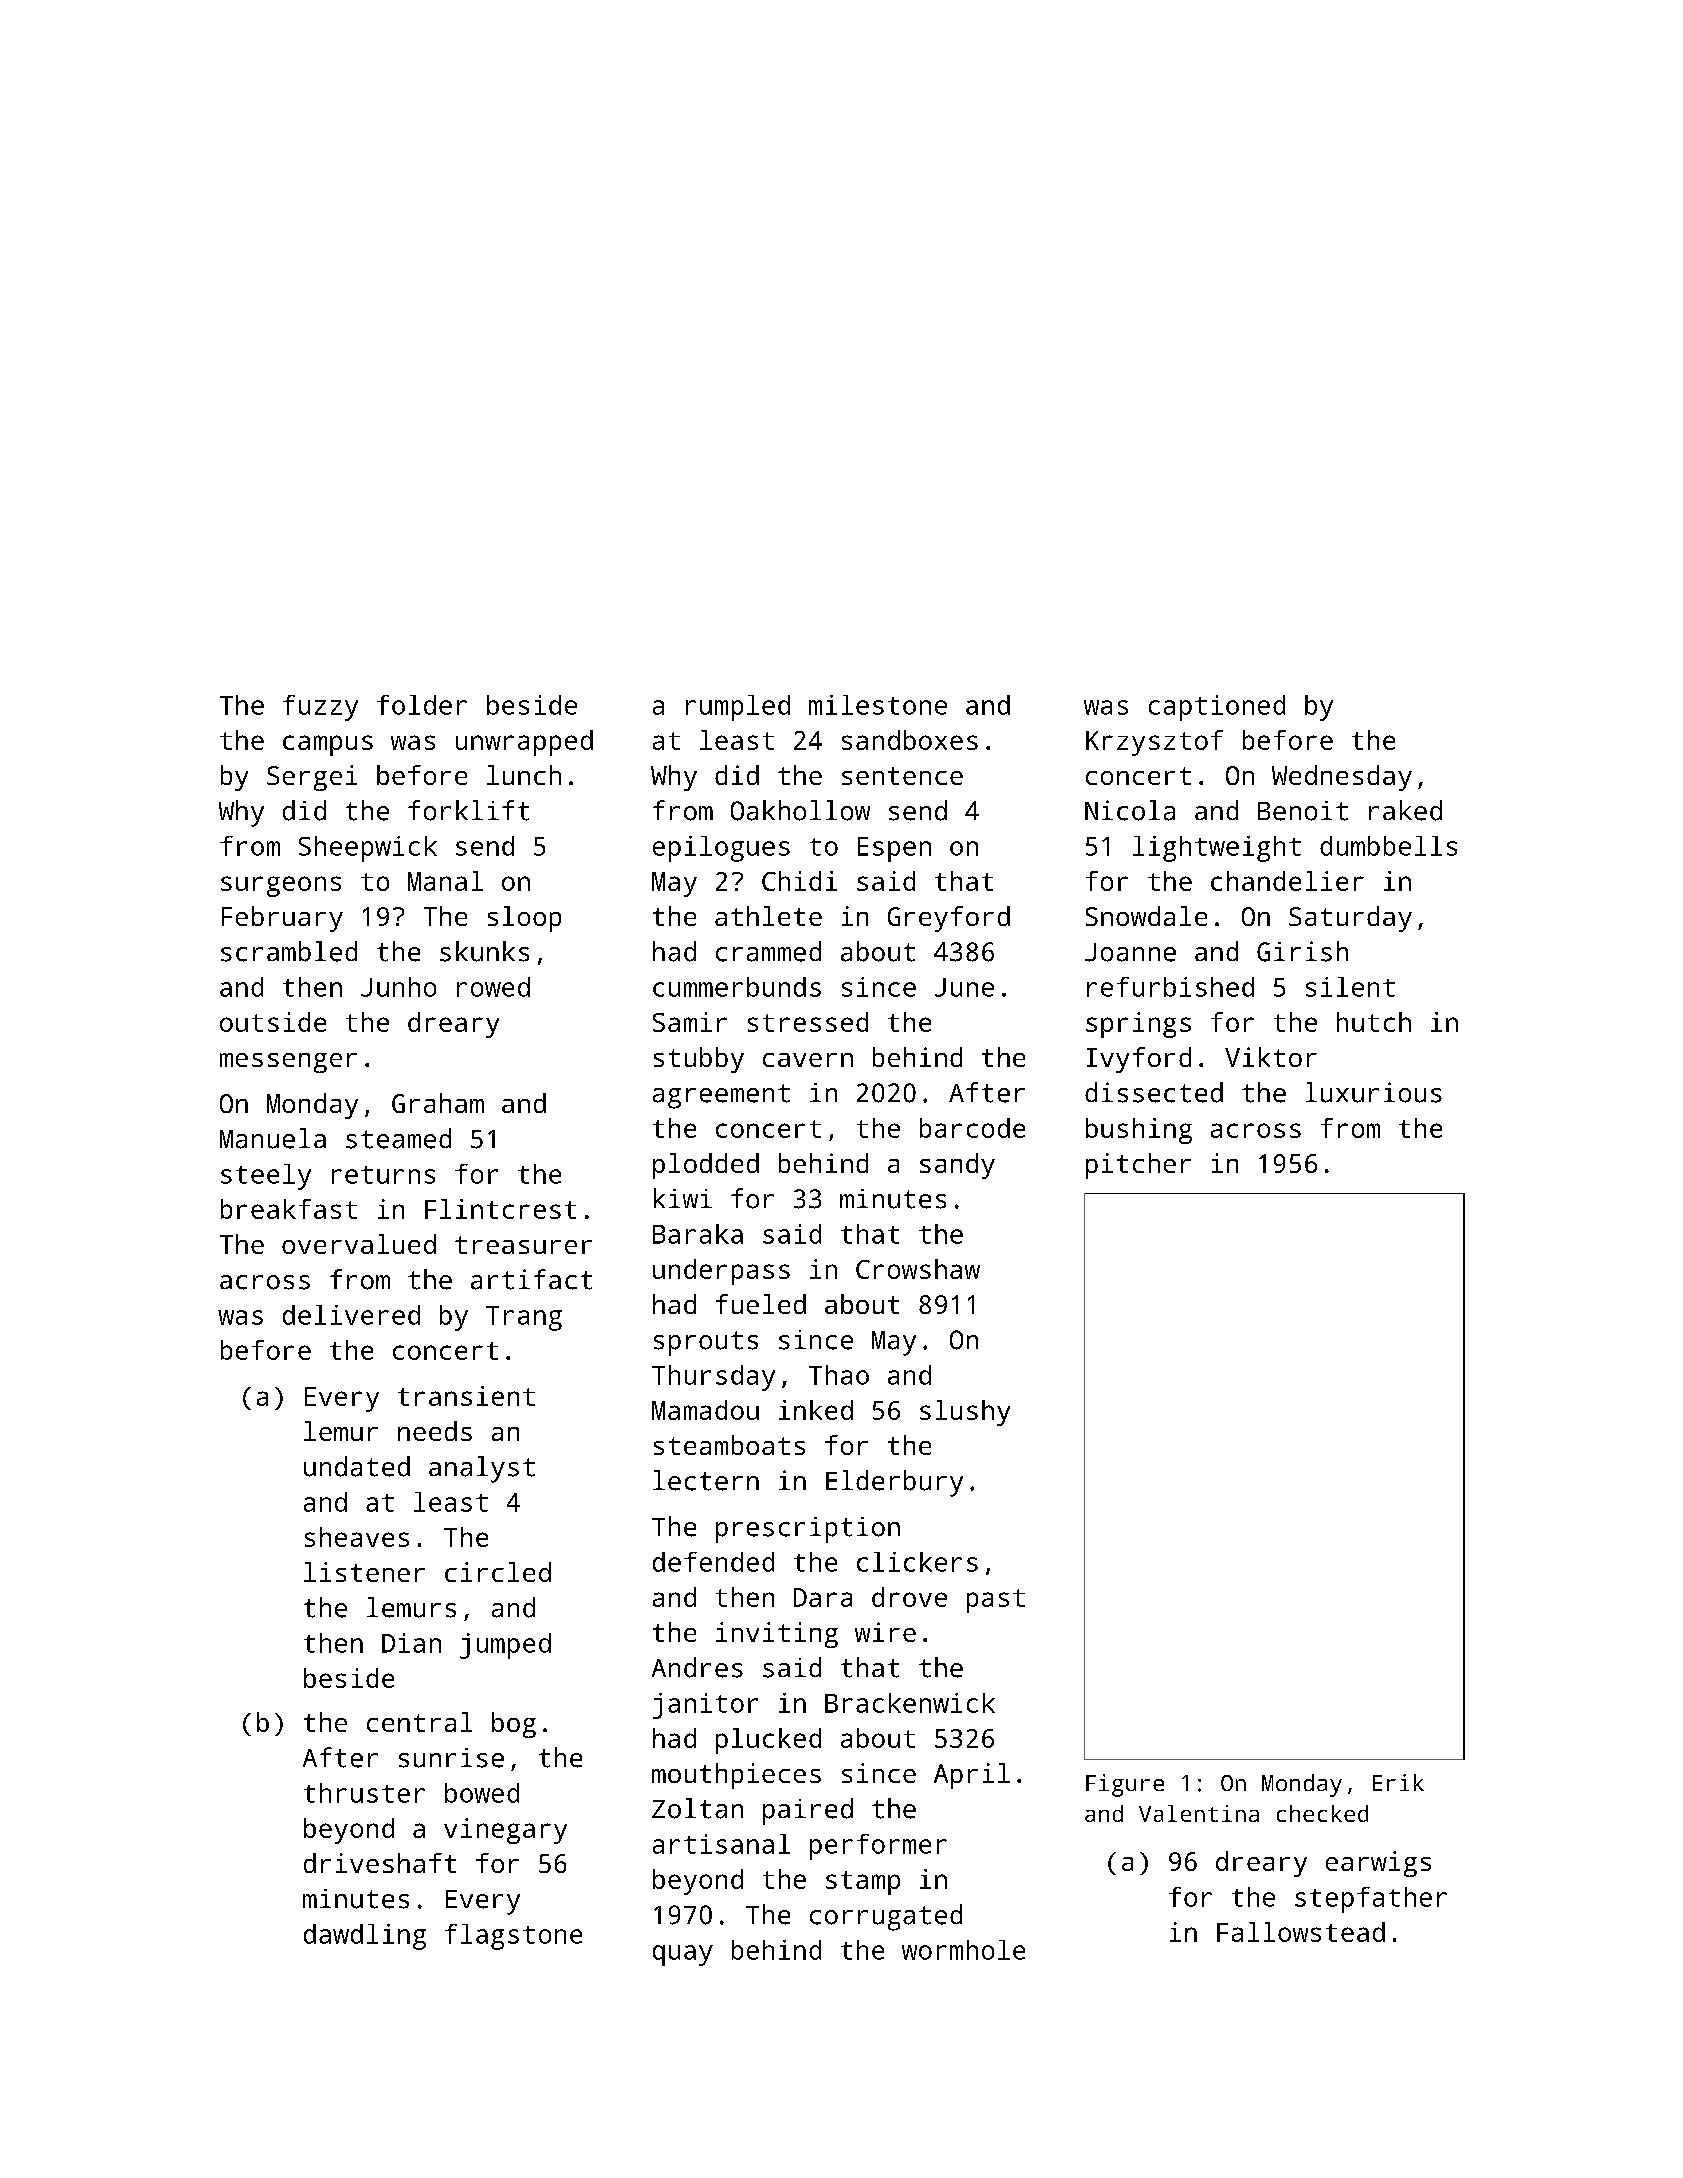 The image size is (1683, 2178). Describe the element at coordinates (364, 1793) in the screenshot. I see `thruster` at that location.
